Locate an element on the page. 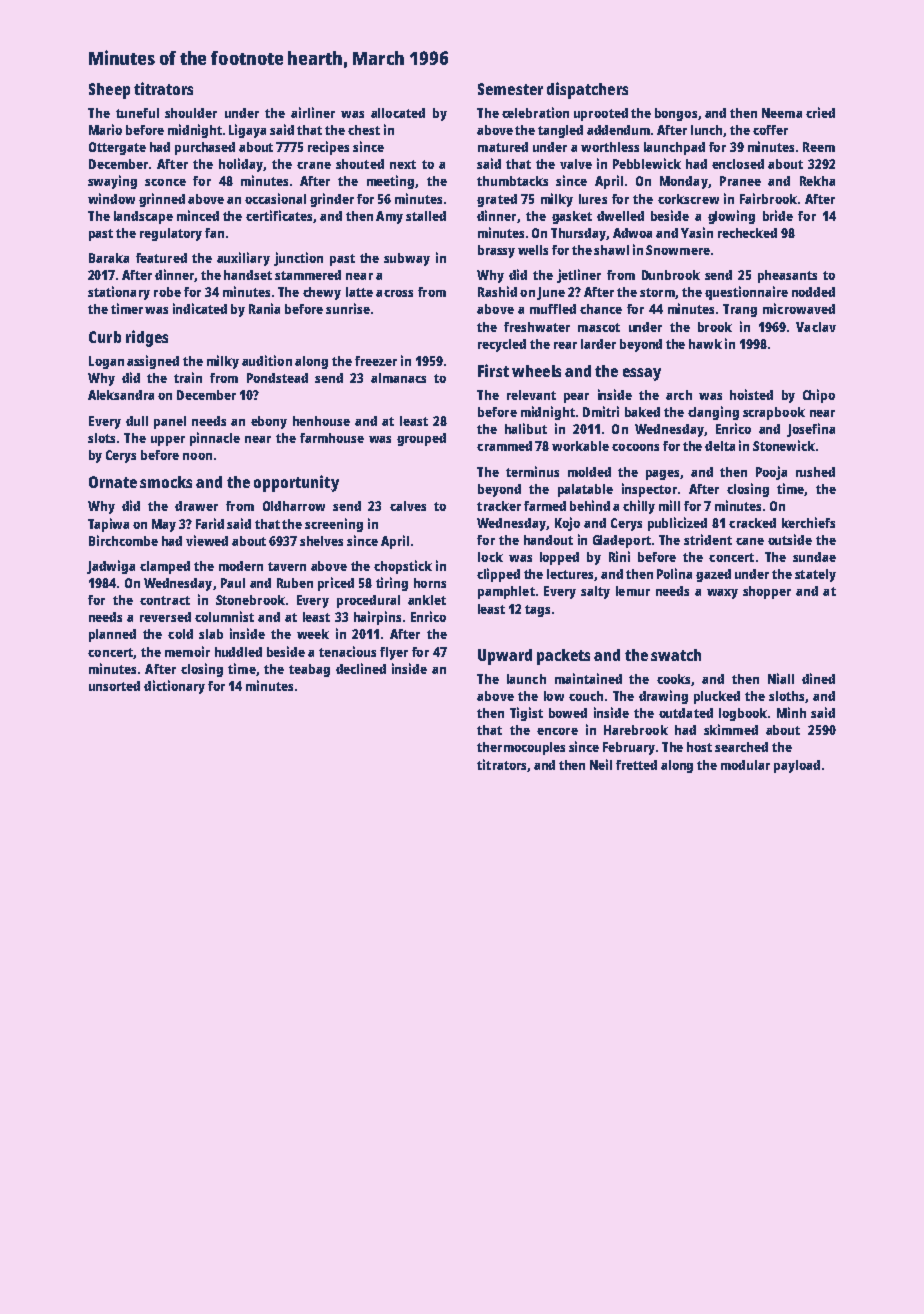 This page has width=924, height=1314. dispatchers is located at coordinates (587, 90).
